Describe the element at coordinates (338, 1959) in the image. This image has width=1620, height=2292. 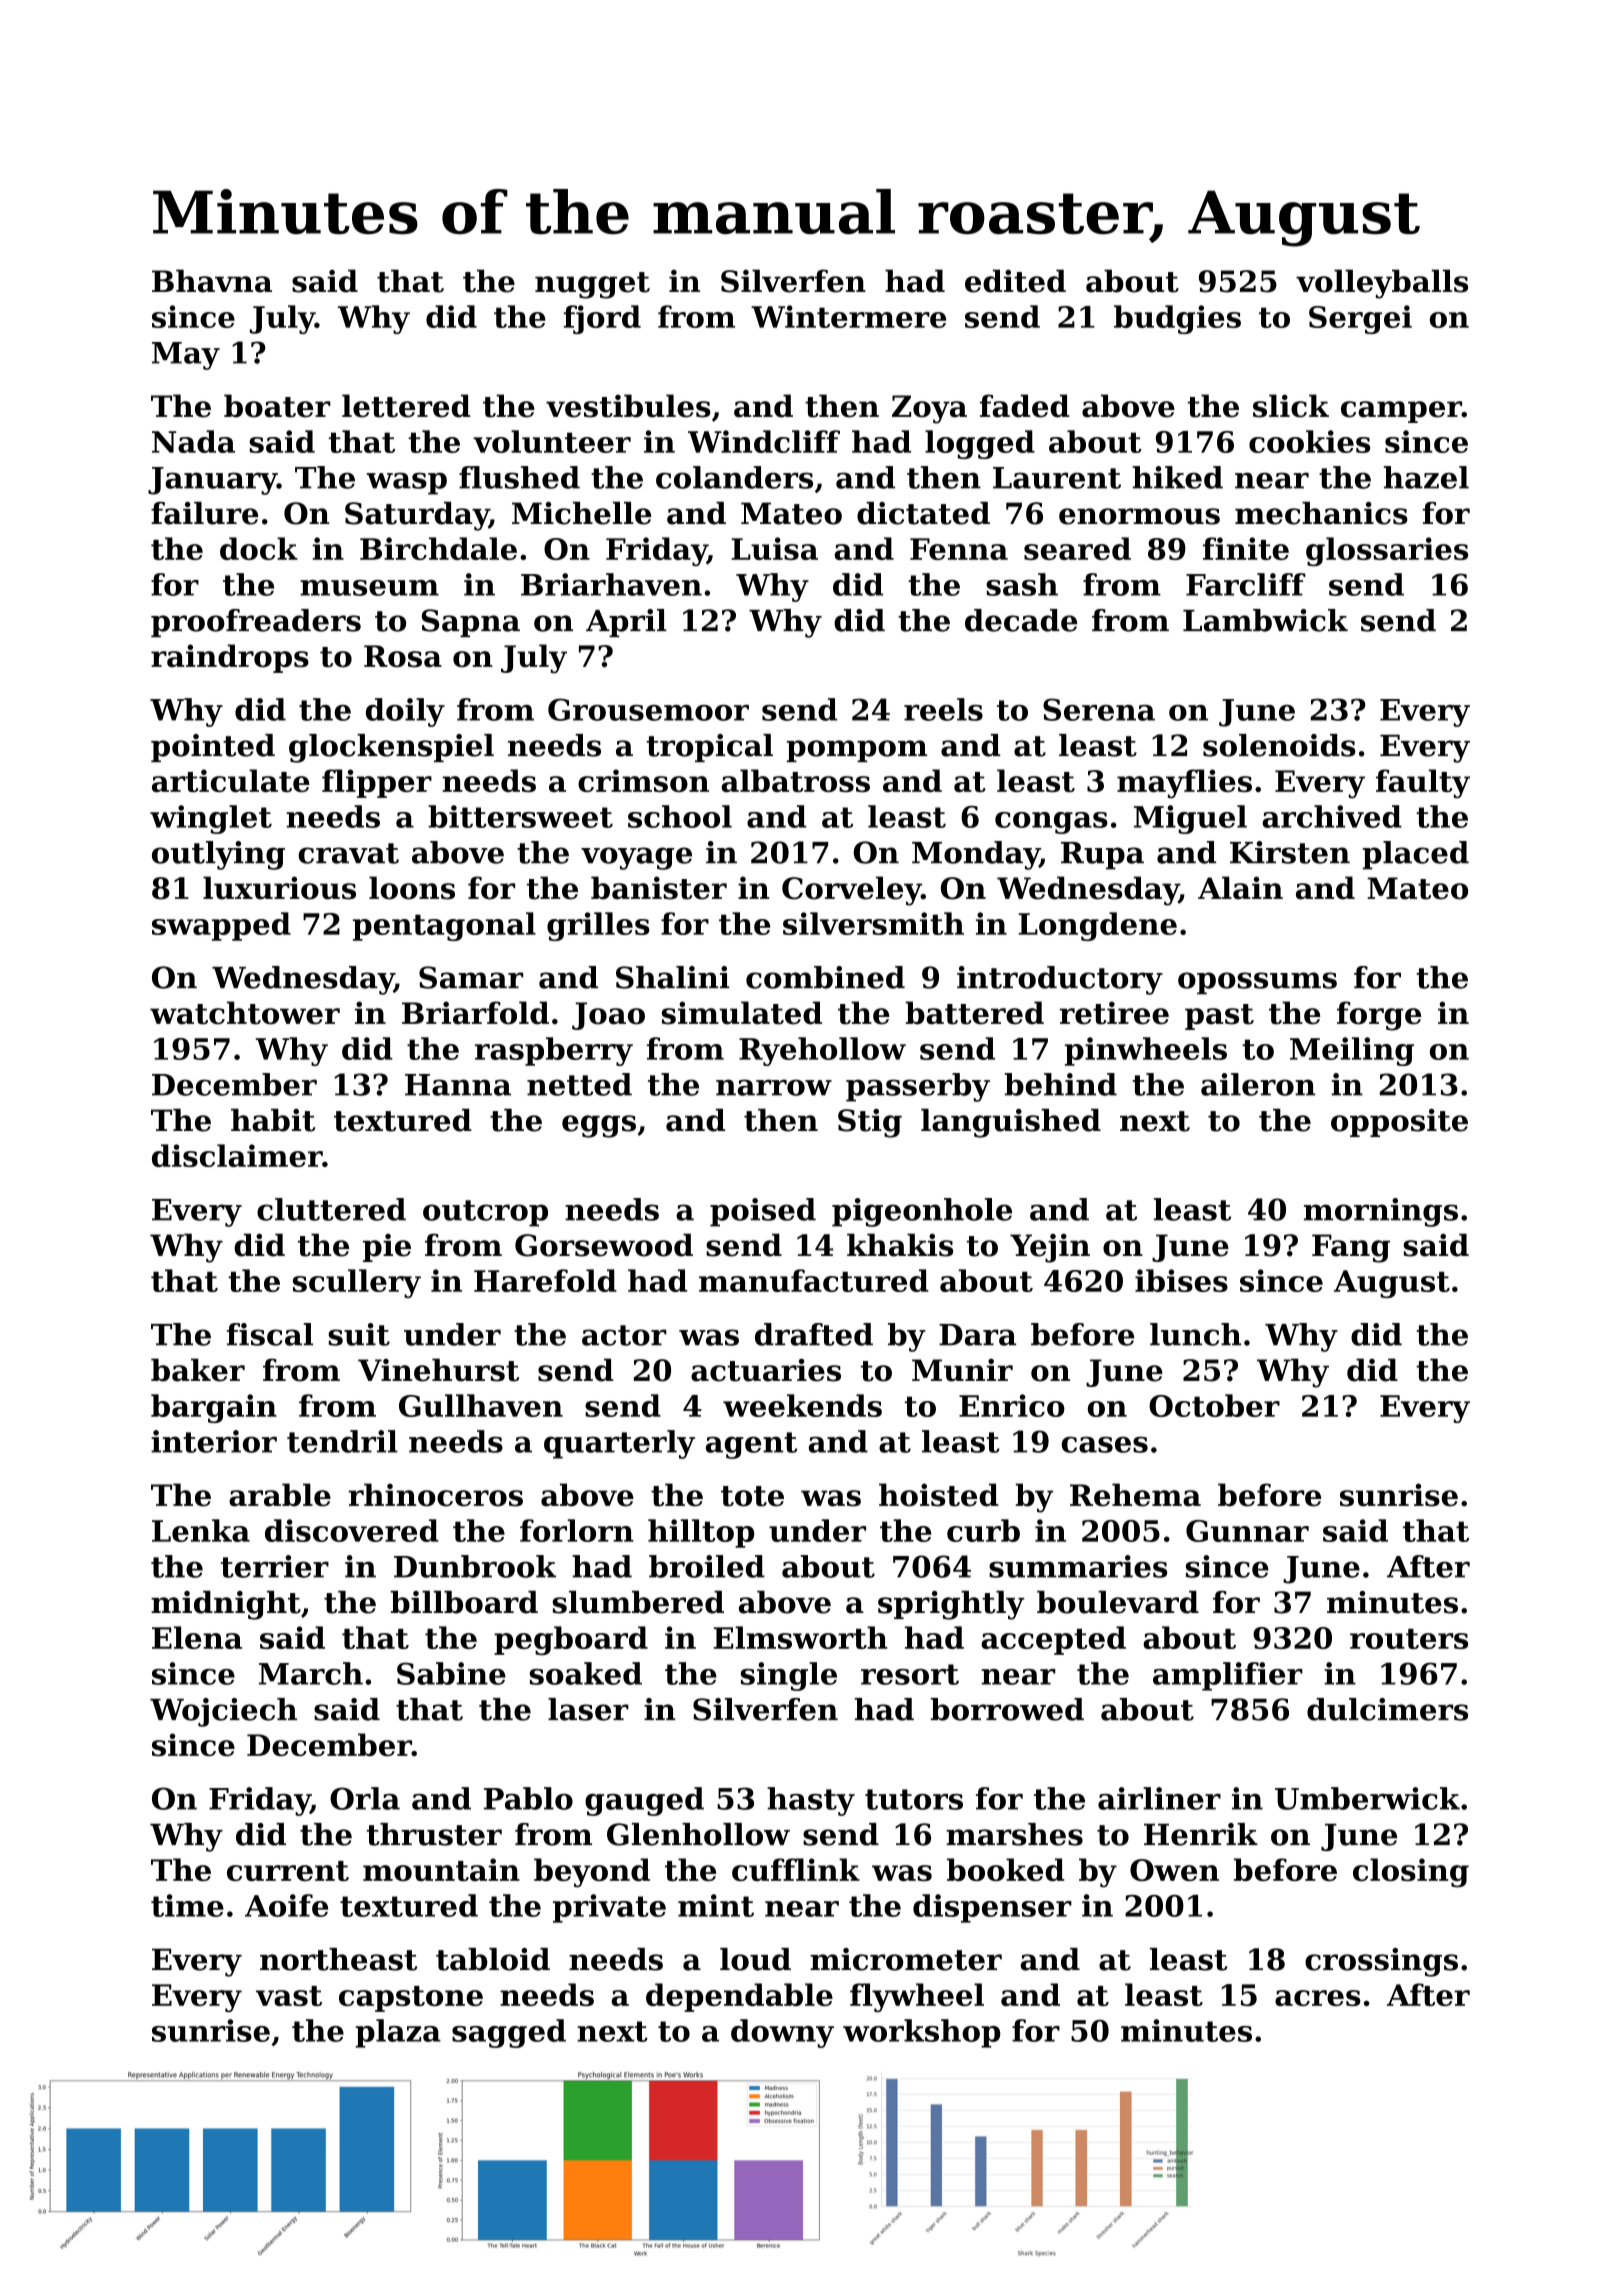
I see `northeast` at that location.
